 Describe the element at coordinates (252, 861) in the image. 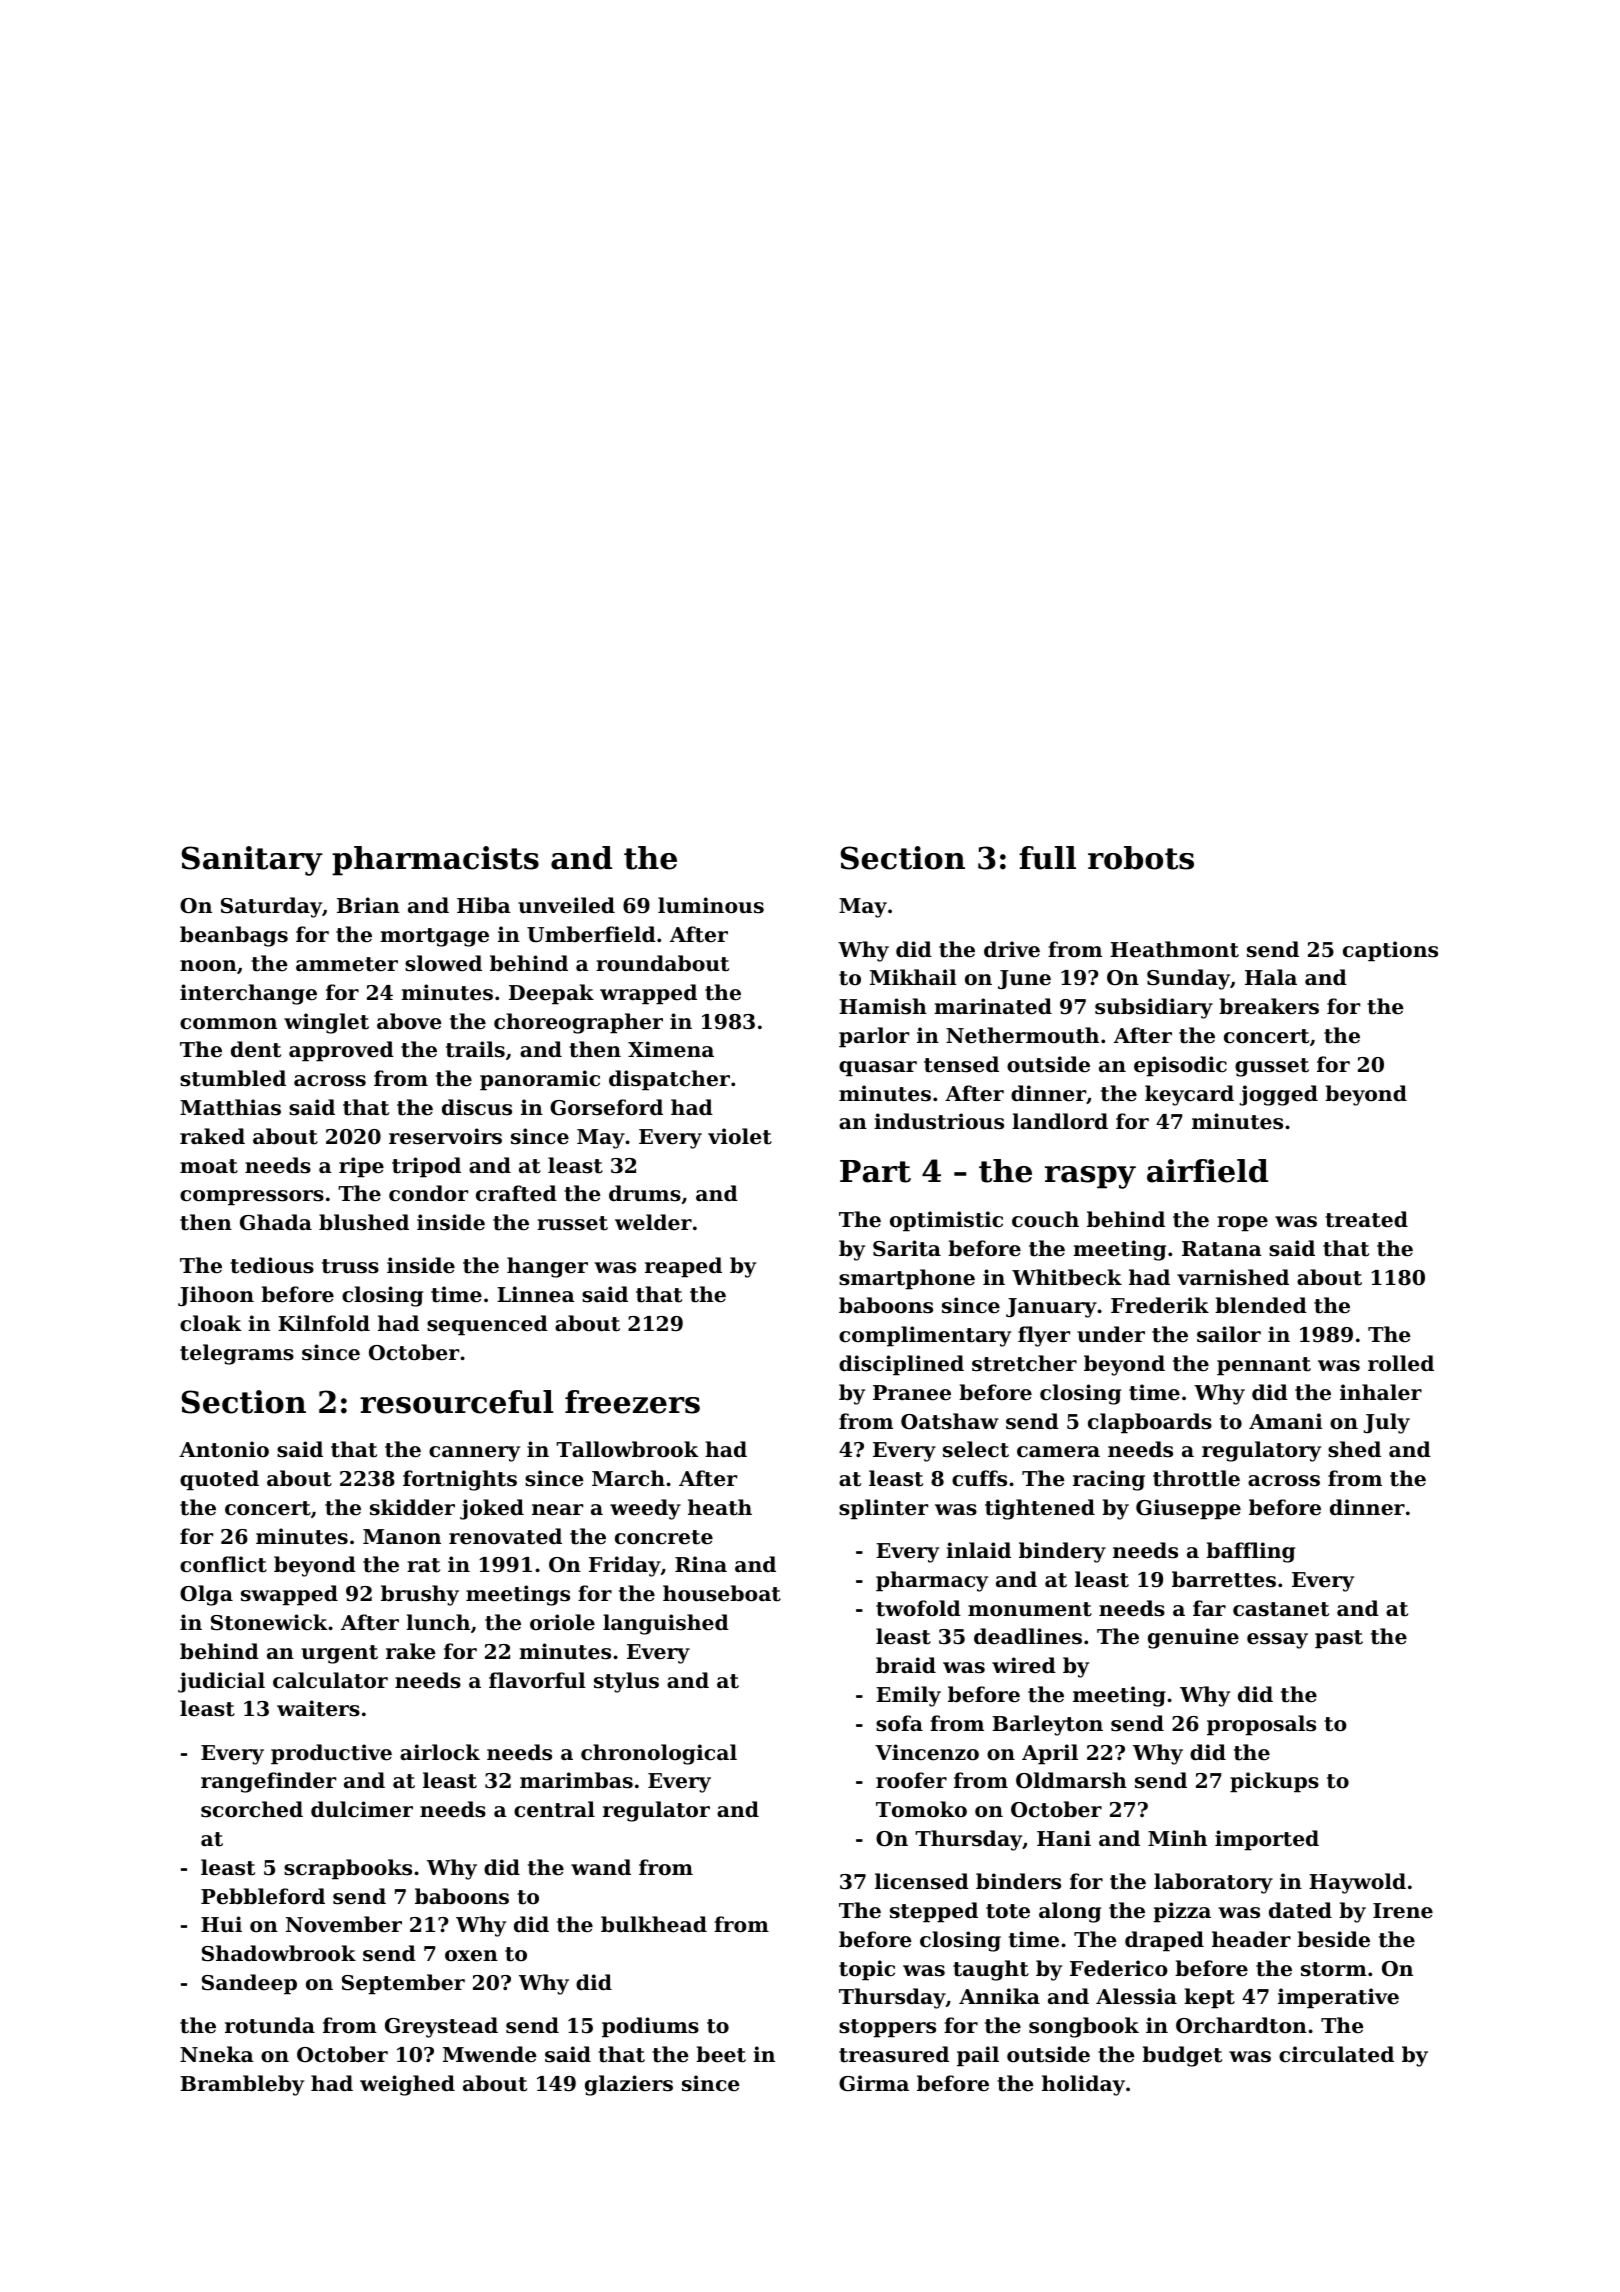

I see `Sanitary` at that location.
